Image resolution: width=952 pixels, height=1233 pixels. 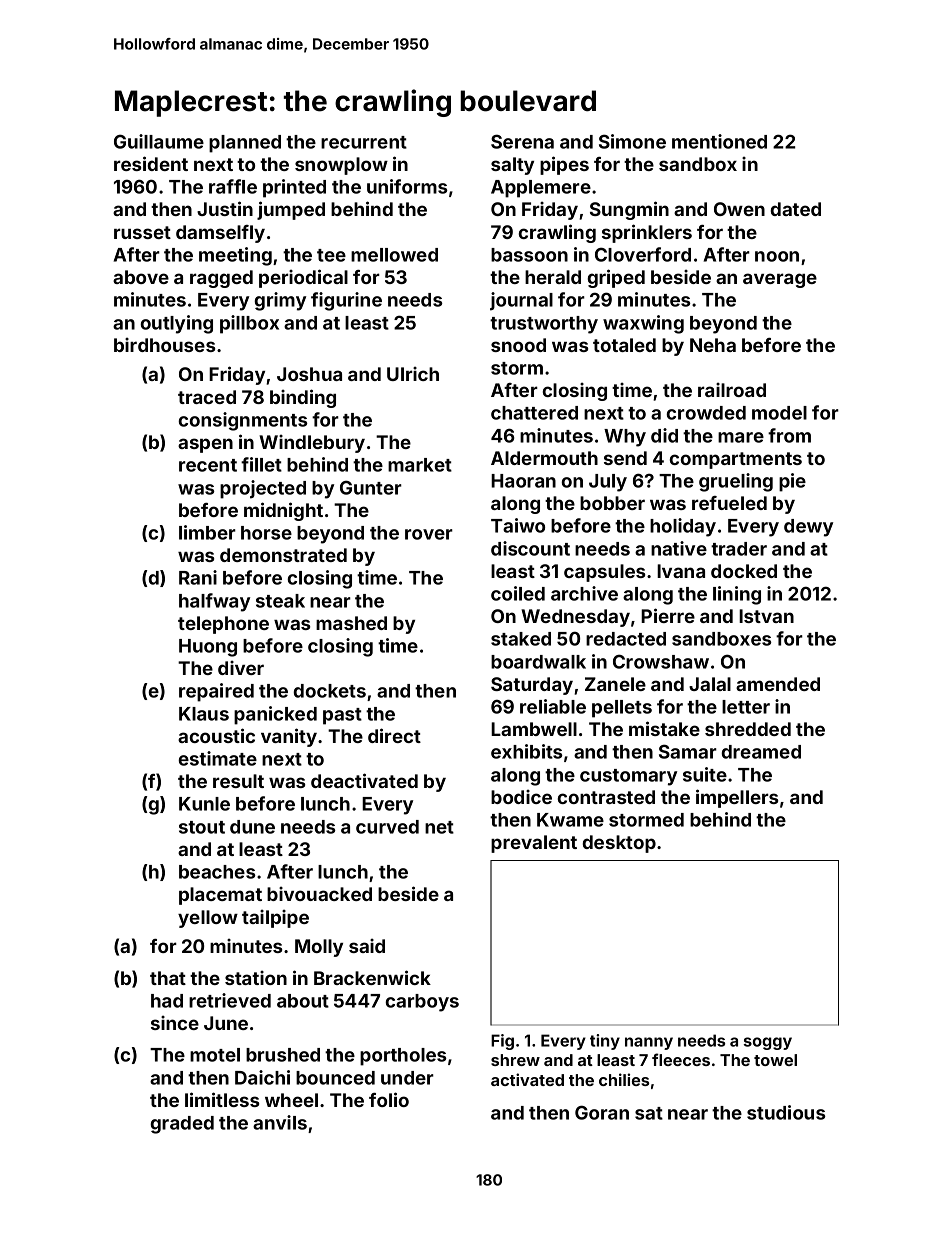 I want to click on Rani, so click(x=198, y=577).
